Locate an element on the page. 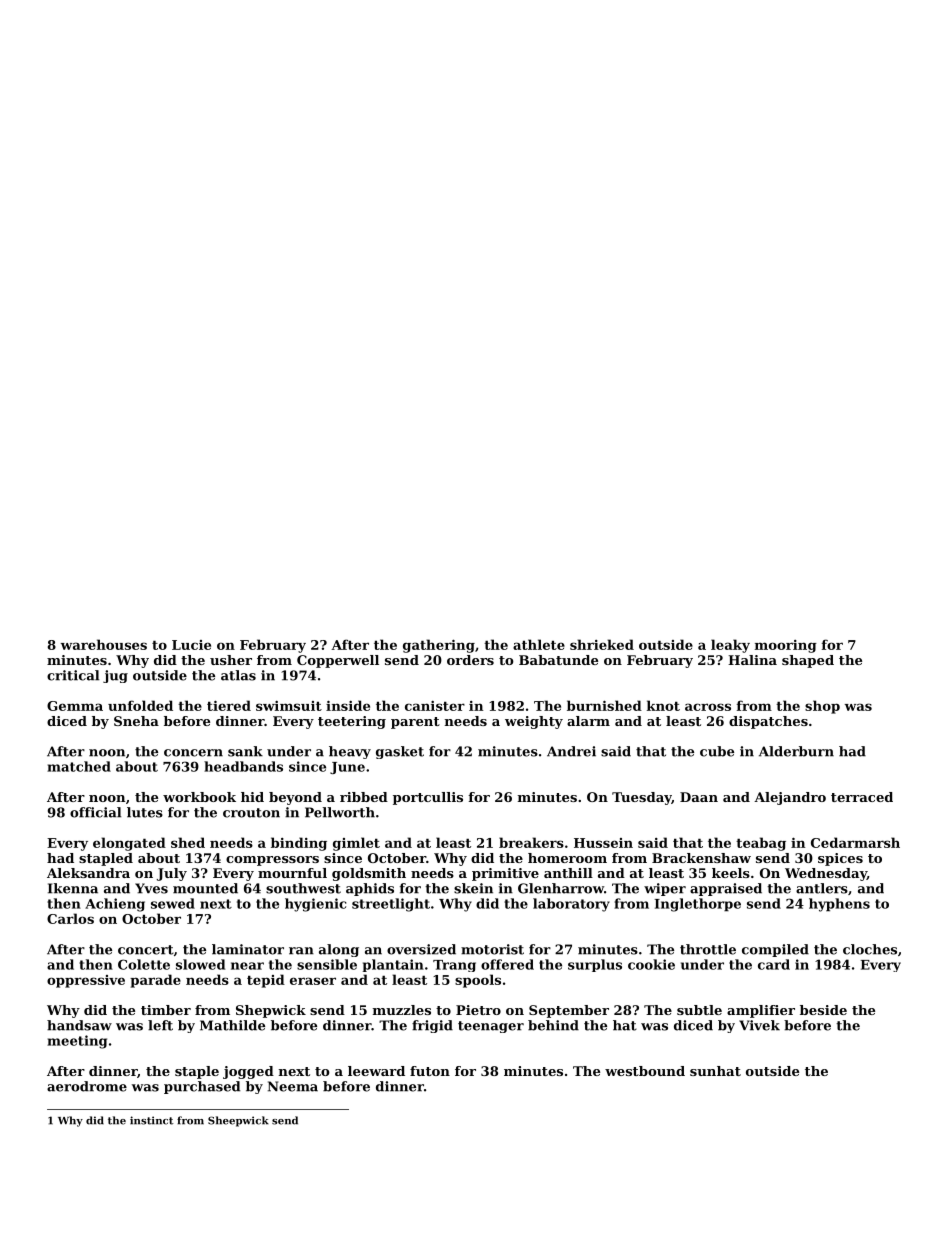  leaky is located at coordinates (730, 646).
